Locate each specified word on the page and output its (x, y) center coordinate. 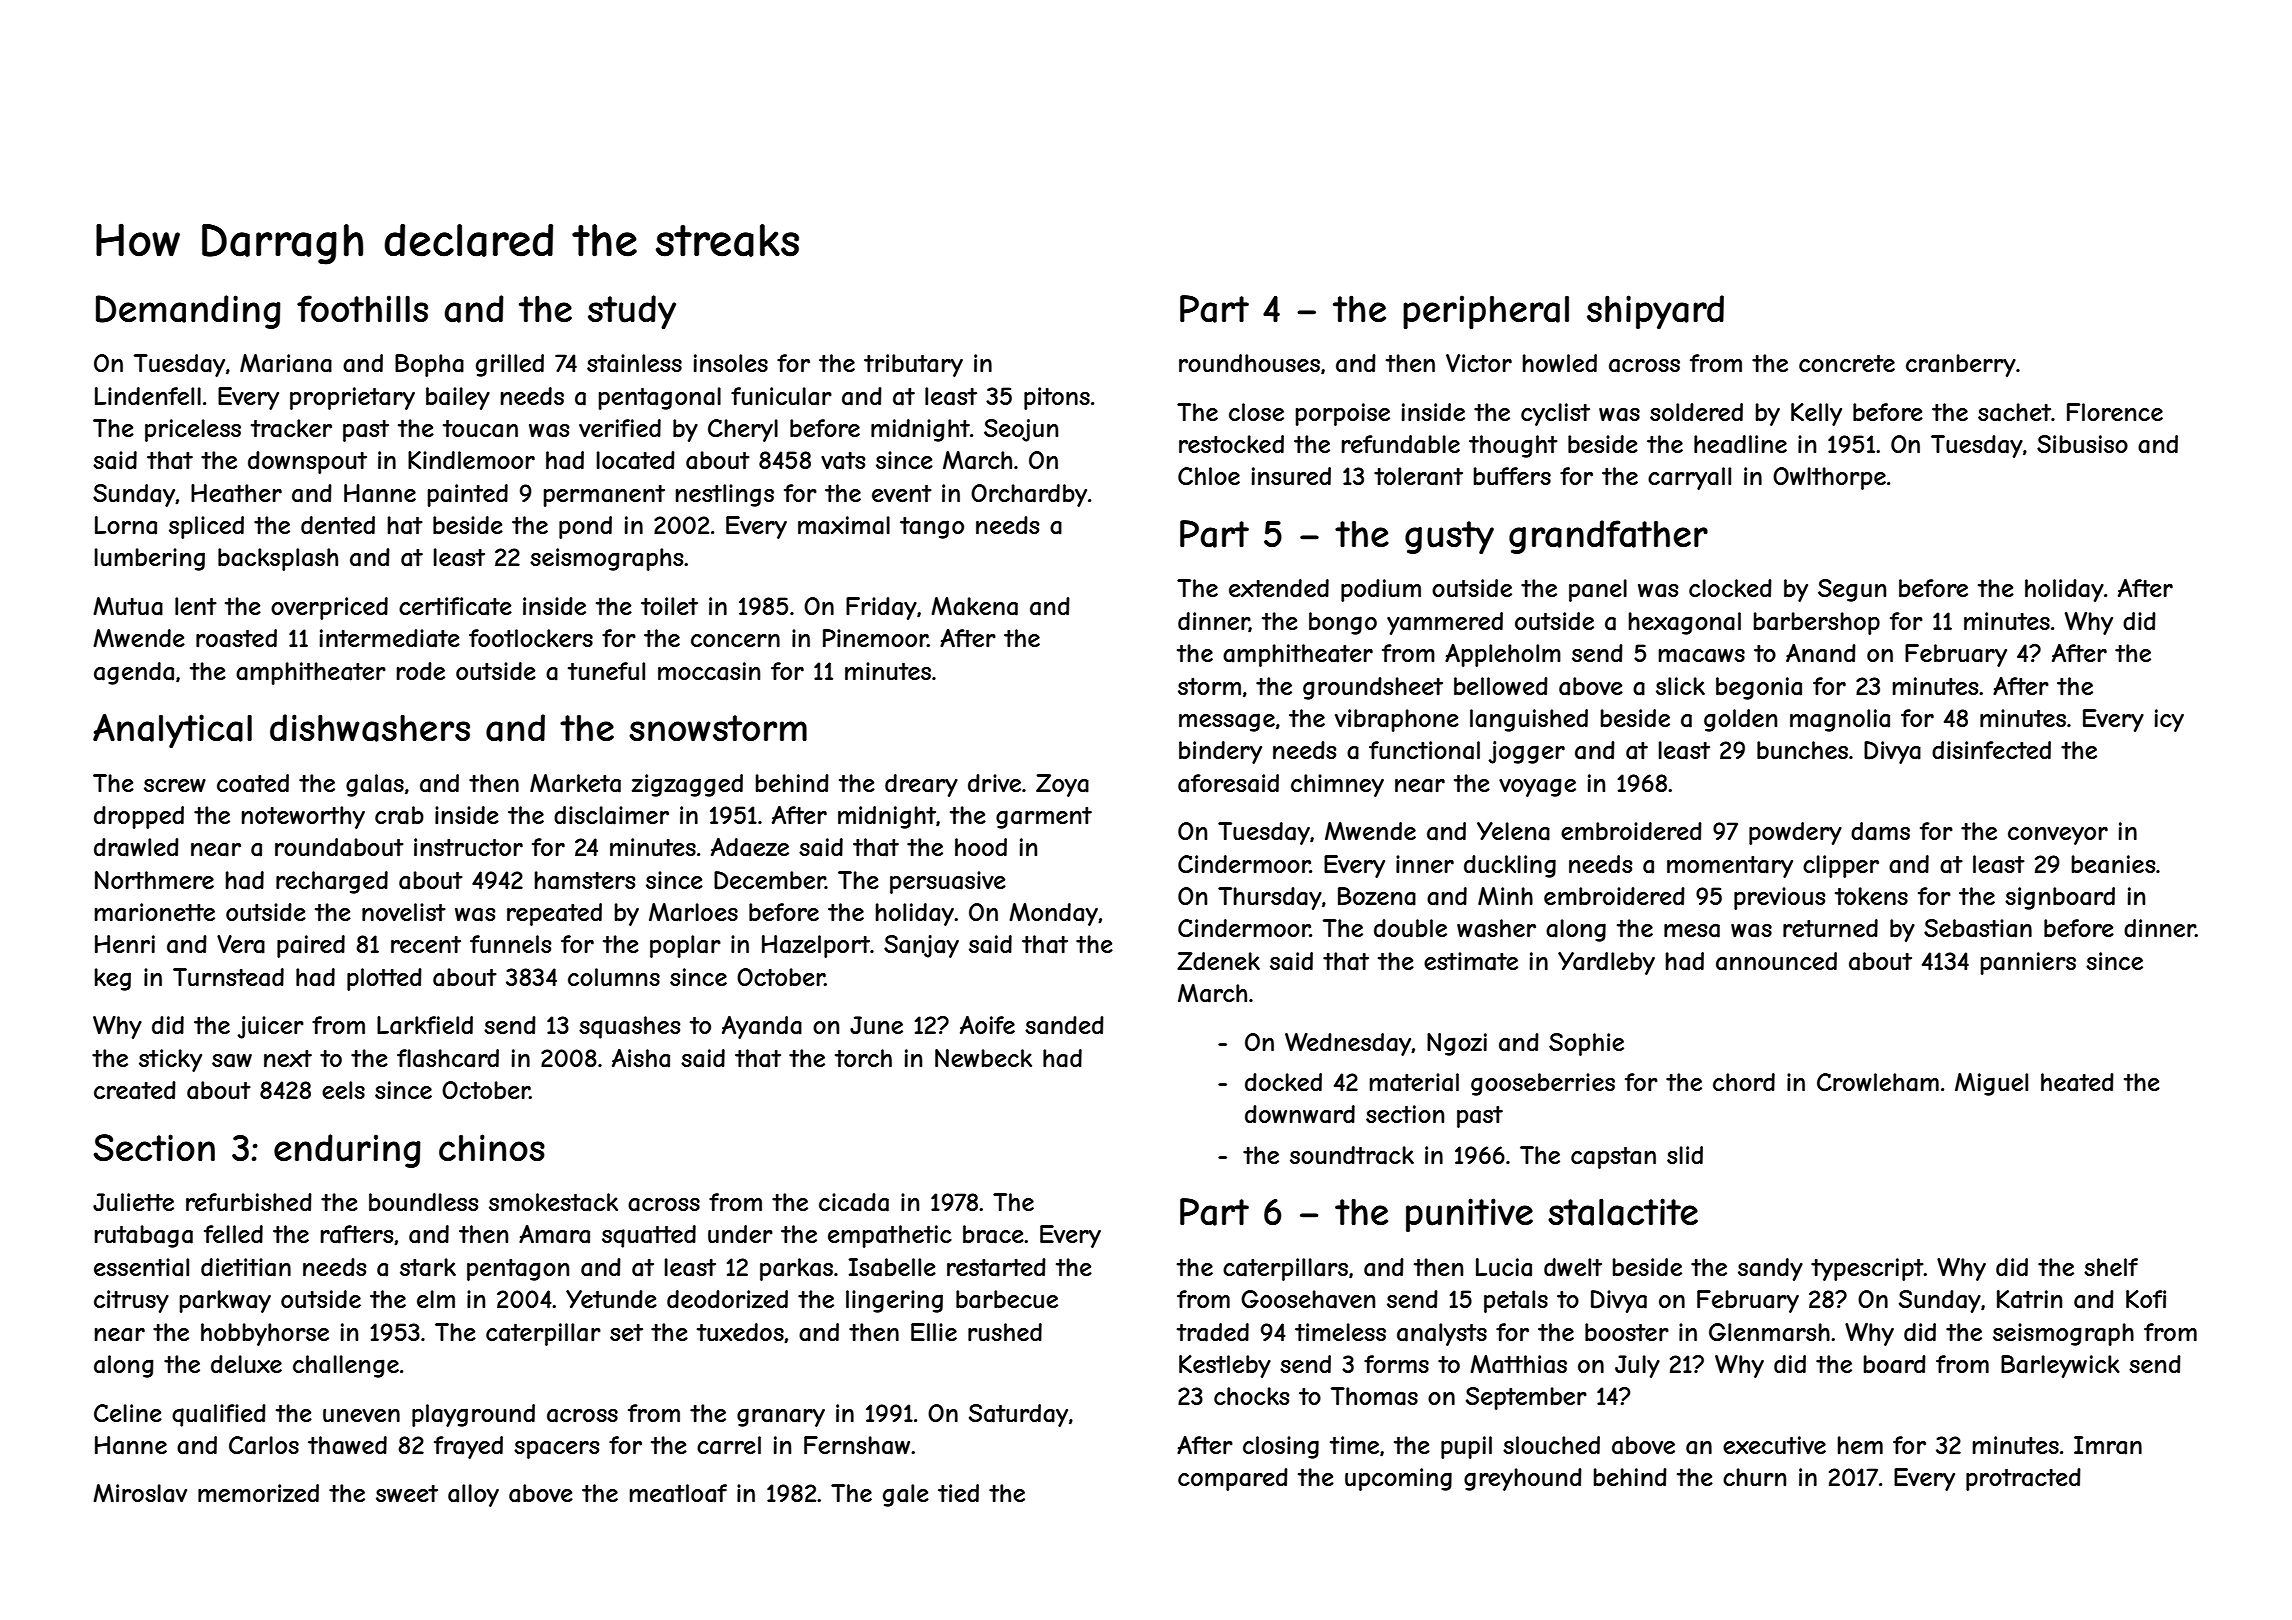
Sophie (1586, 1044)
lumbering (150, 559)
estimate (1471, 961)
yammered (1445, 623)
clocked (1730, 588)
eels (343, 1090)
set (626, 1332)
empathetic (890, 1236)
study (632, 312)
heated (2077, 1082)
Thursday (1270, 898)
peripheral (1486, 312)
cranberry (1961, 365)
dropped (139, 817)
